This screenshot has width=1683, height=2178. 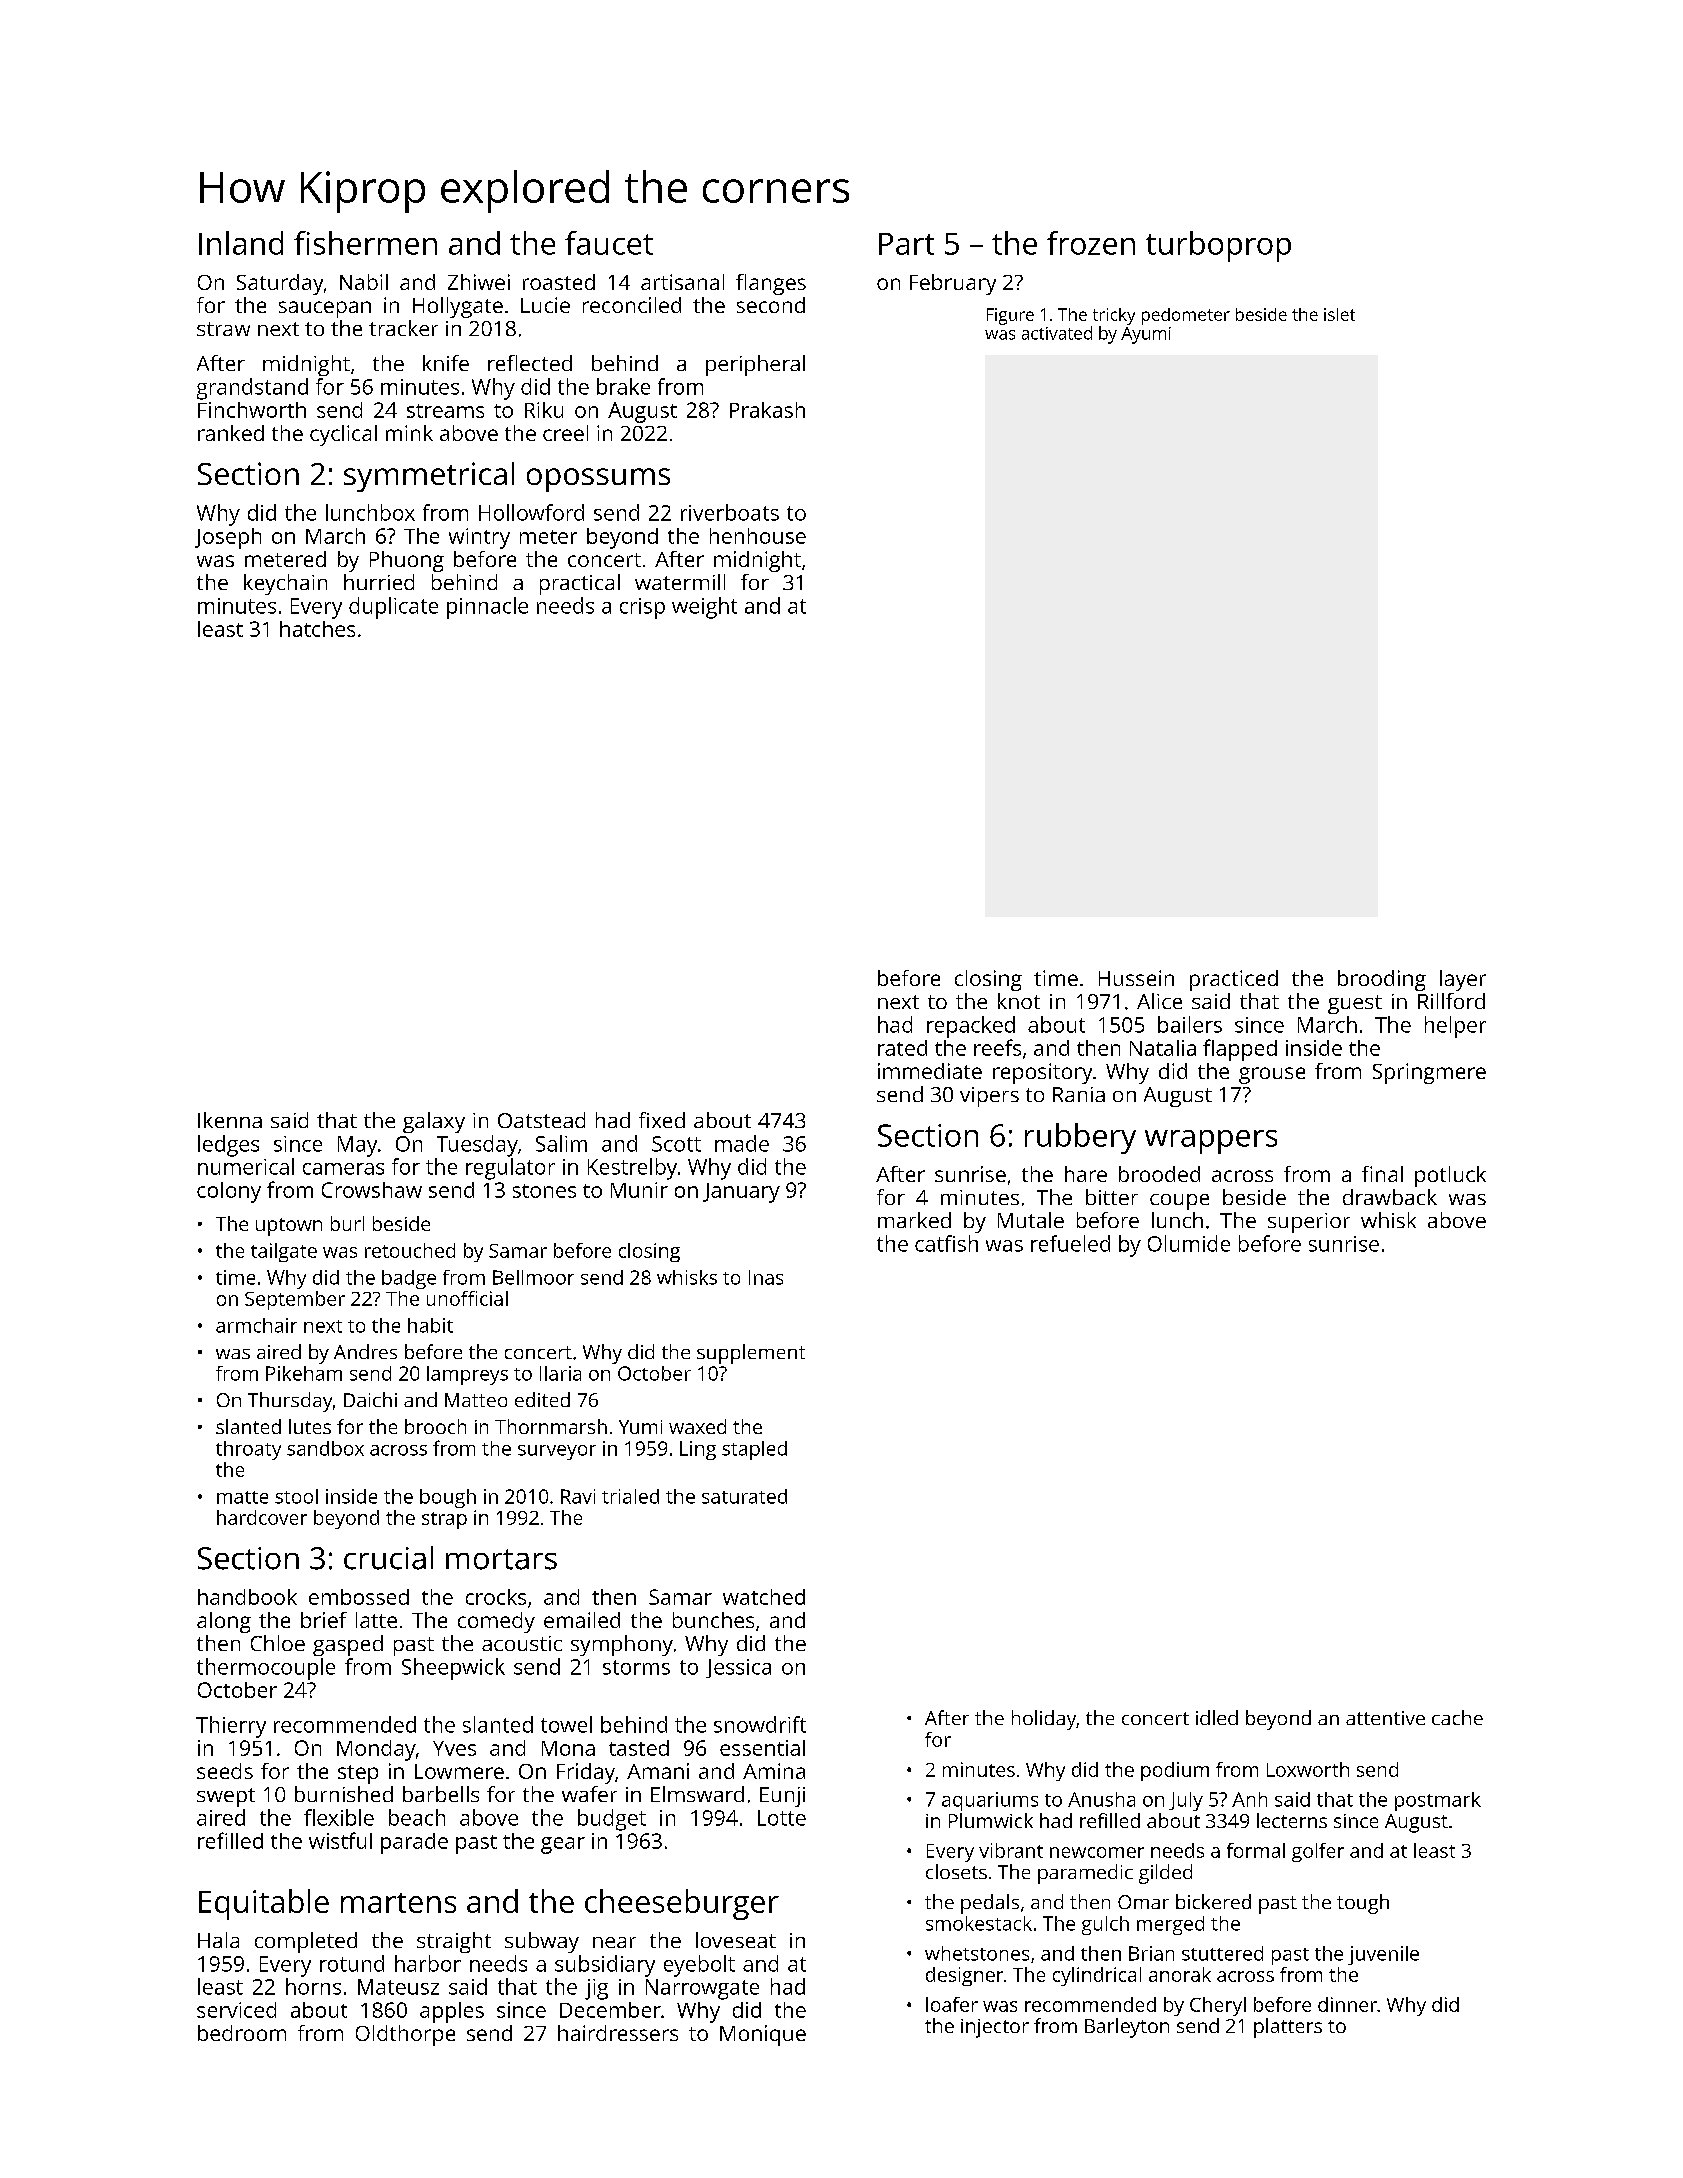 I want to click on fishermen, so click(x=365, y=243).
